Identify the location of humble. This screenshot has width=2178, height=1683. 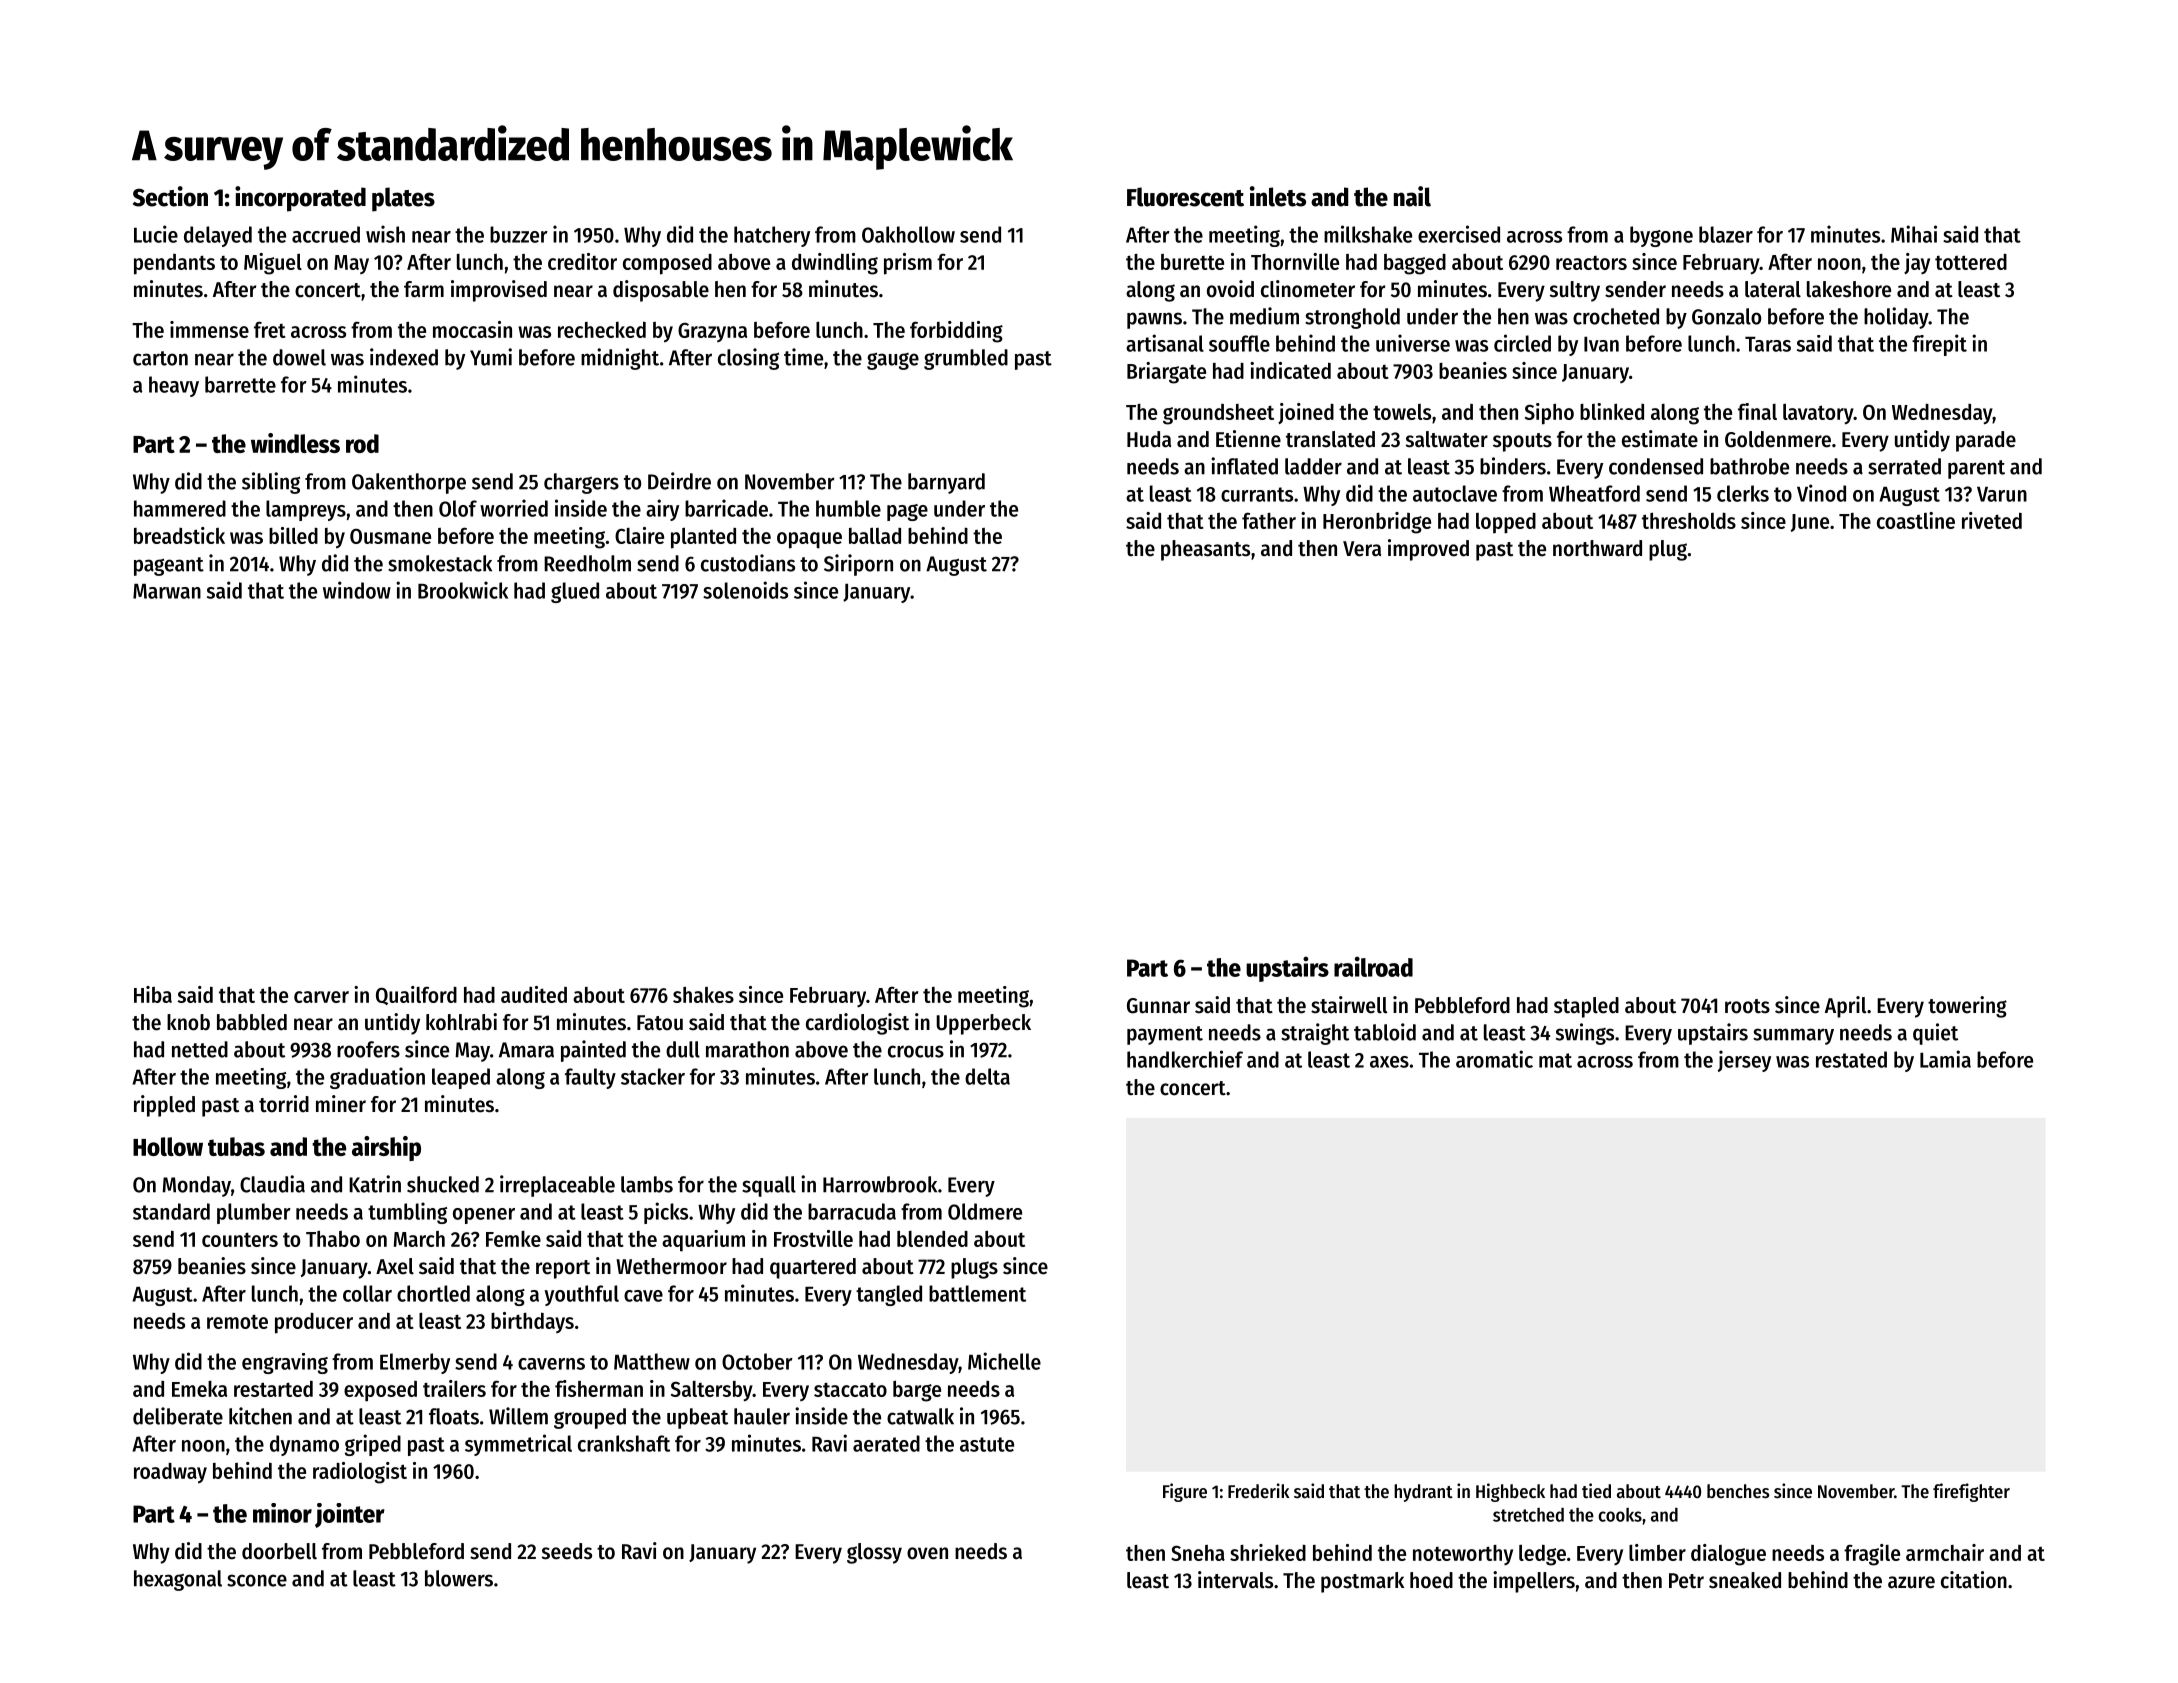
(848, 508).
